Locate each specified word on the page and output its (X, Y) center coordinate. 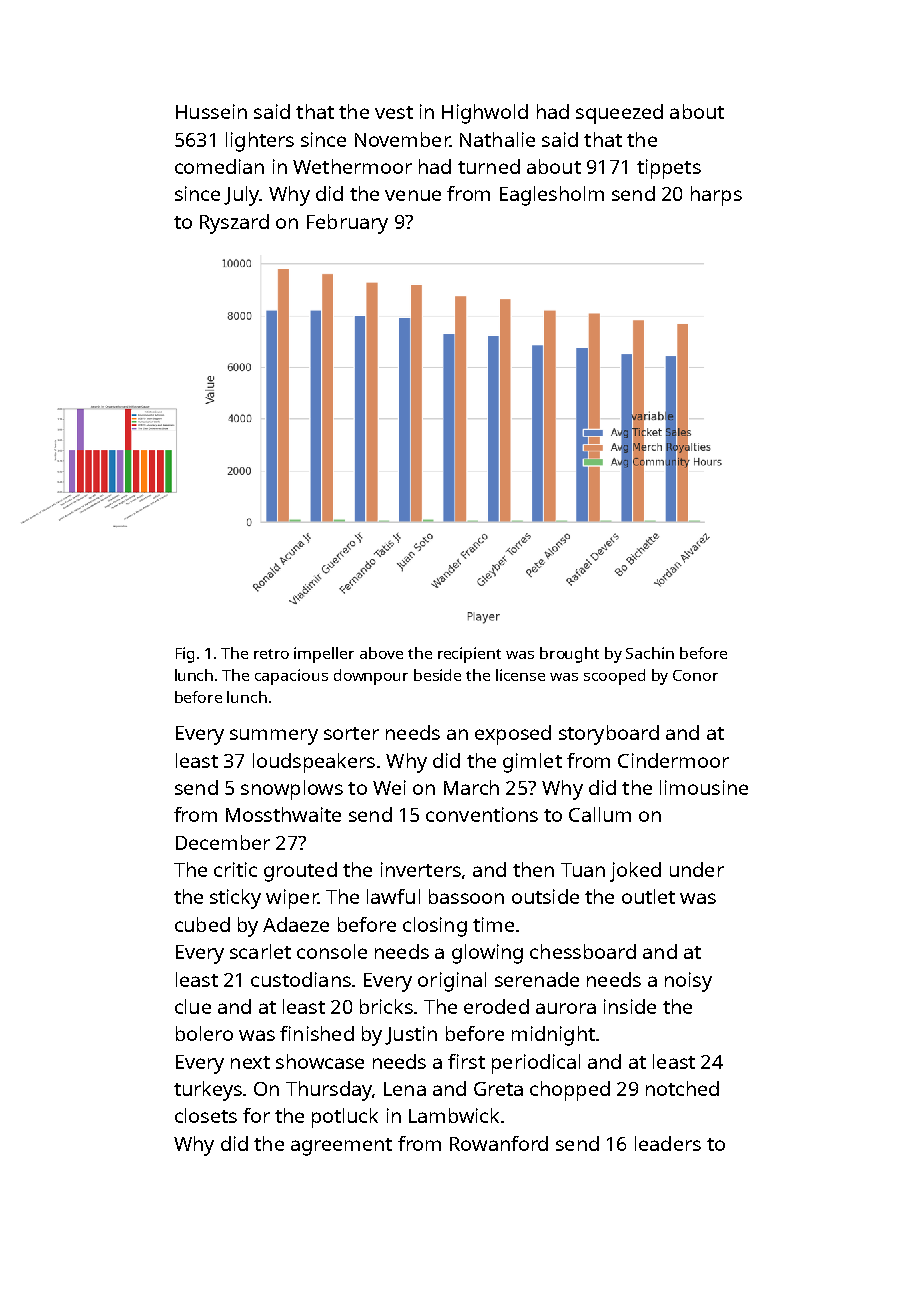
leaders (668, 1143)
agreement (341, 1147)
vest (394, 112)
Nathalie (497, 139)
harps (716, 196)
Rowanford (499, 1143)
